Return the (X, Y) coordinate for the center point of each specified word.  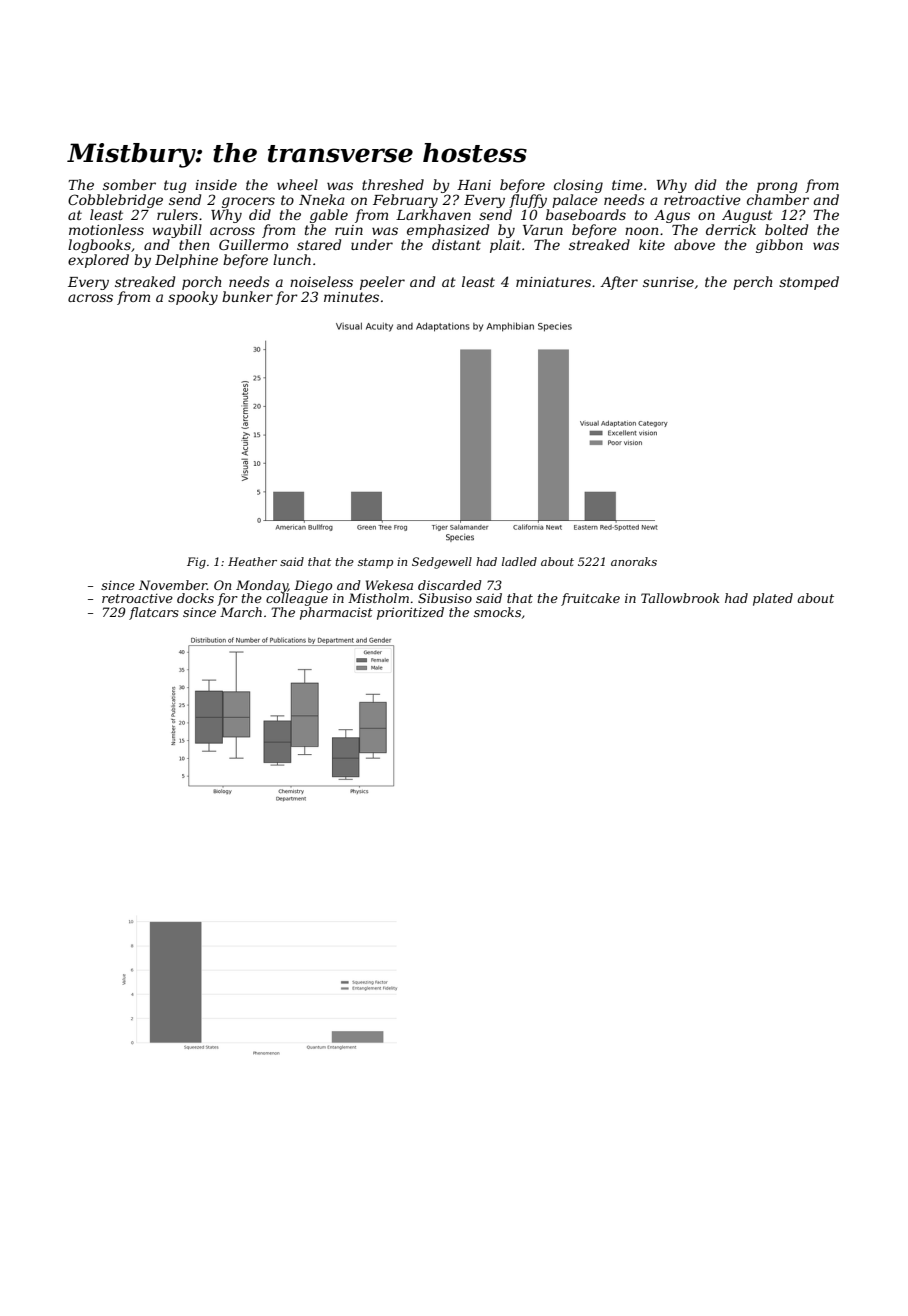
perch (752, 283)
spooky (193, 298)
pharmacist (336, 613)
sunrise (668, 282)
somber (129, 184)
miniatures (553, 282)
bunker (247, 296)
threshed (393, 184)
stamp (375, 563)
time (627, 185)
